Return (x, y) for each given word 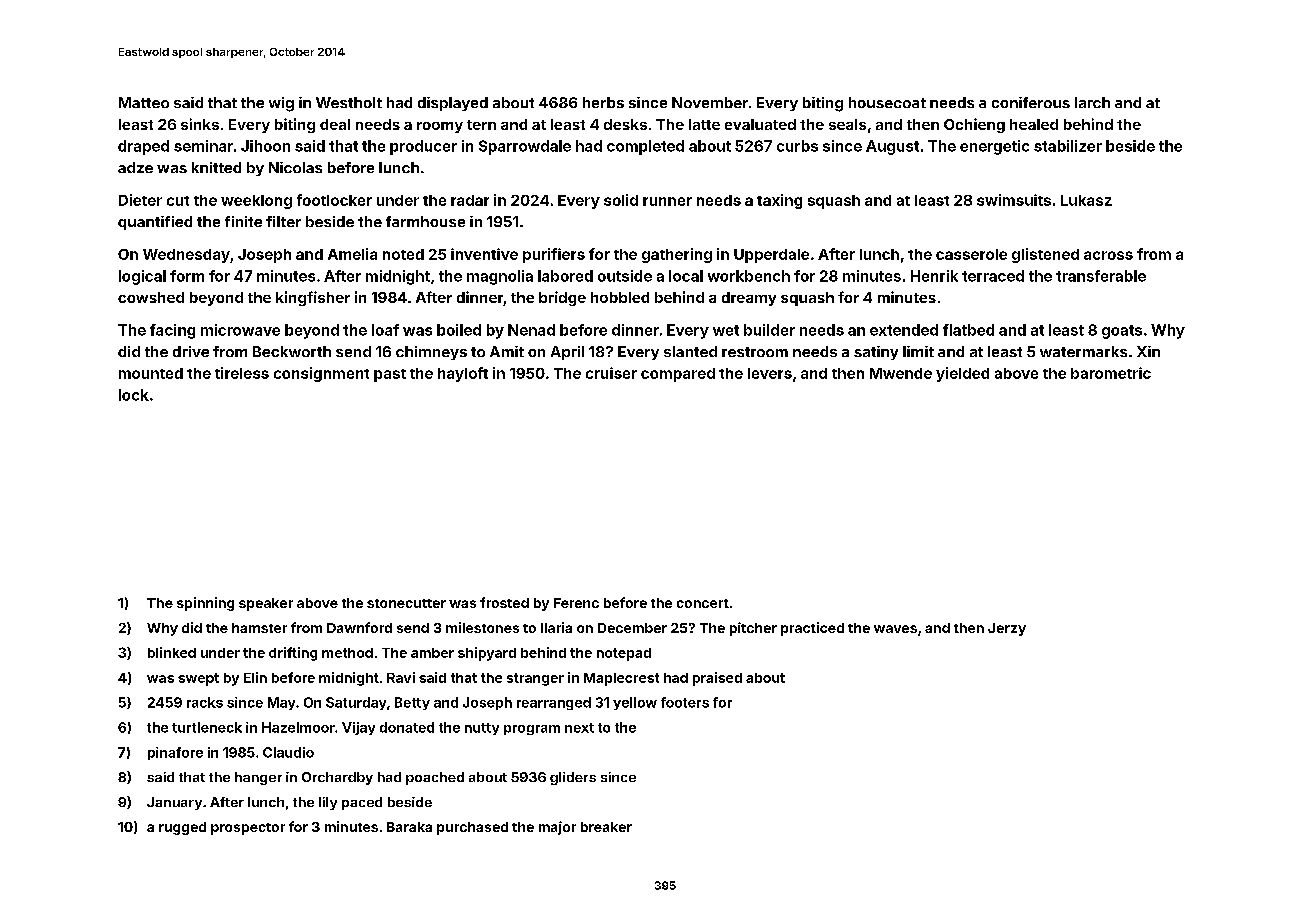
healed (1034, 124)
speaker (266, 604)
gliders (573, 778)
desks (625, 124)
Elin (255, 677)
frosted (504, 602)
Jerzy (1007, 629)
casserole (971, 254)
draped (143, 147)
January (174, 803)
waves (895, 629)
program (532, 730)
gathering (677, 255)
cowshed (151, 297)
